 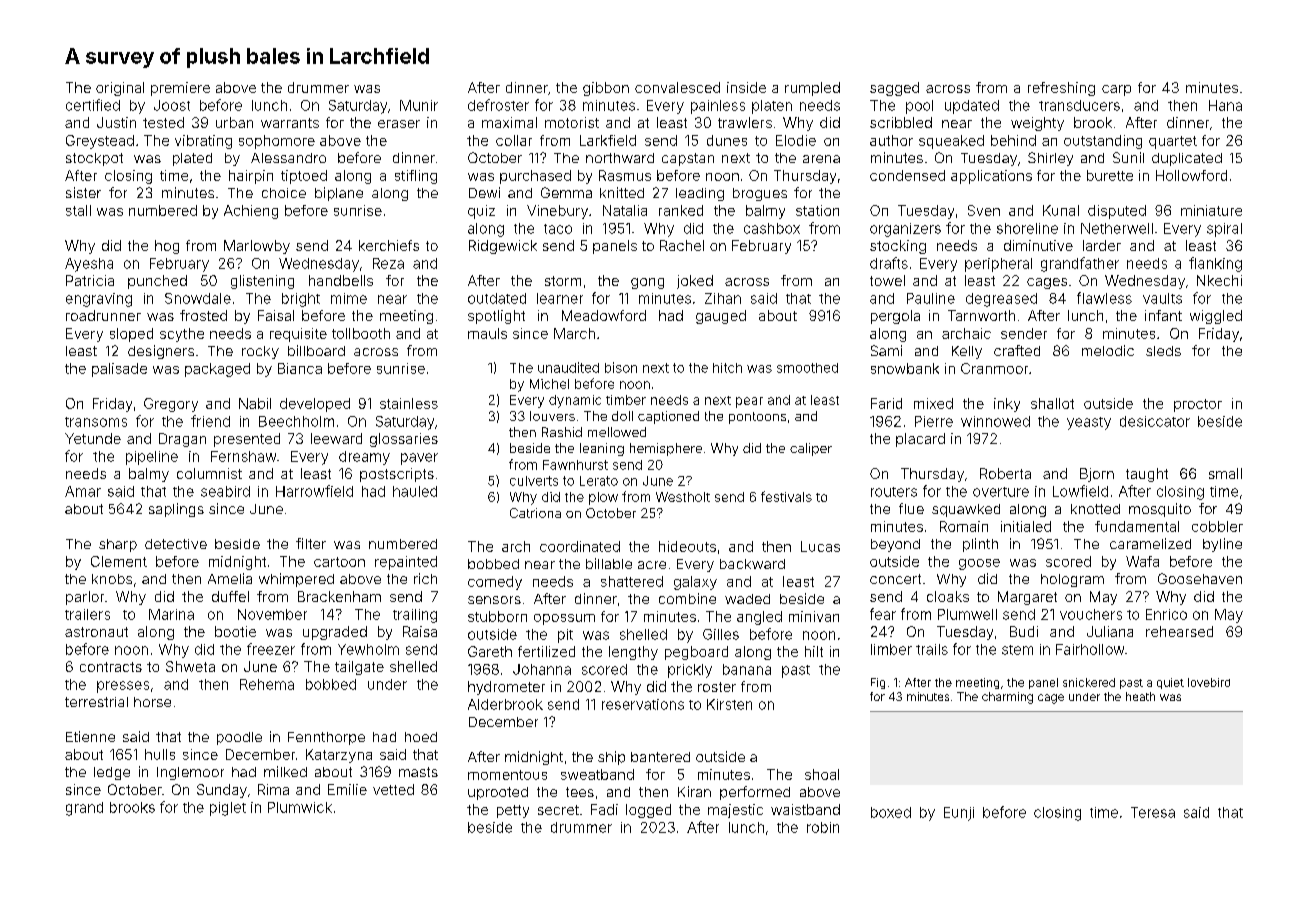 I want to click on astronaut, so click(x=96, y=632).
